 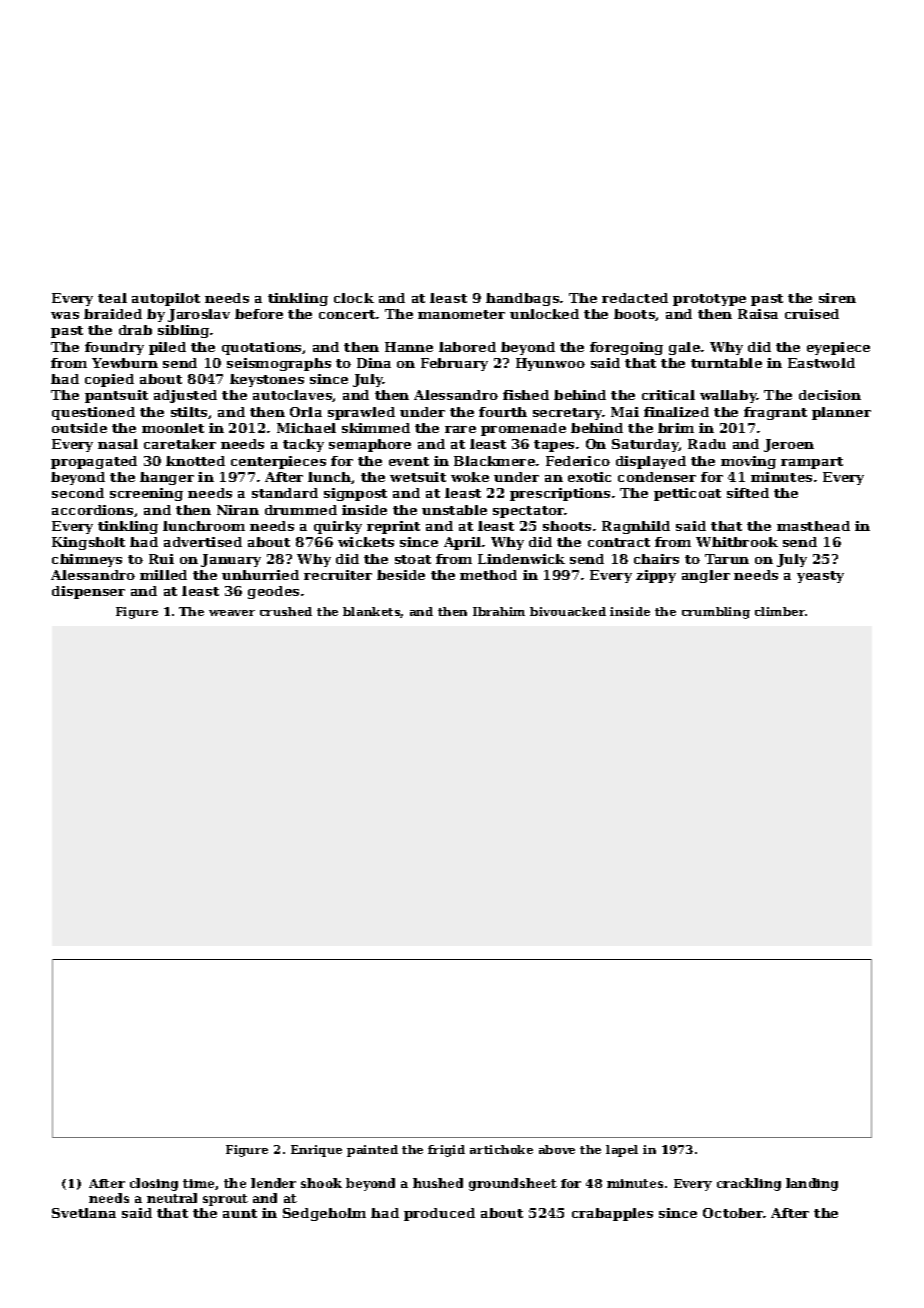 What do you see at coordinates (454, 510) in the screenshot?
I see `unstable` at bounding box center [454, 510].
